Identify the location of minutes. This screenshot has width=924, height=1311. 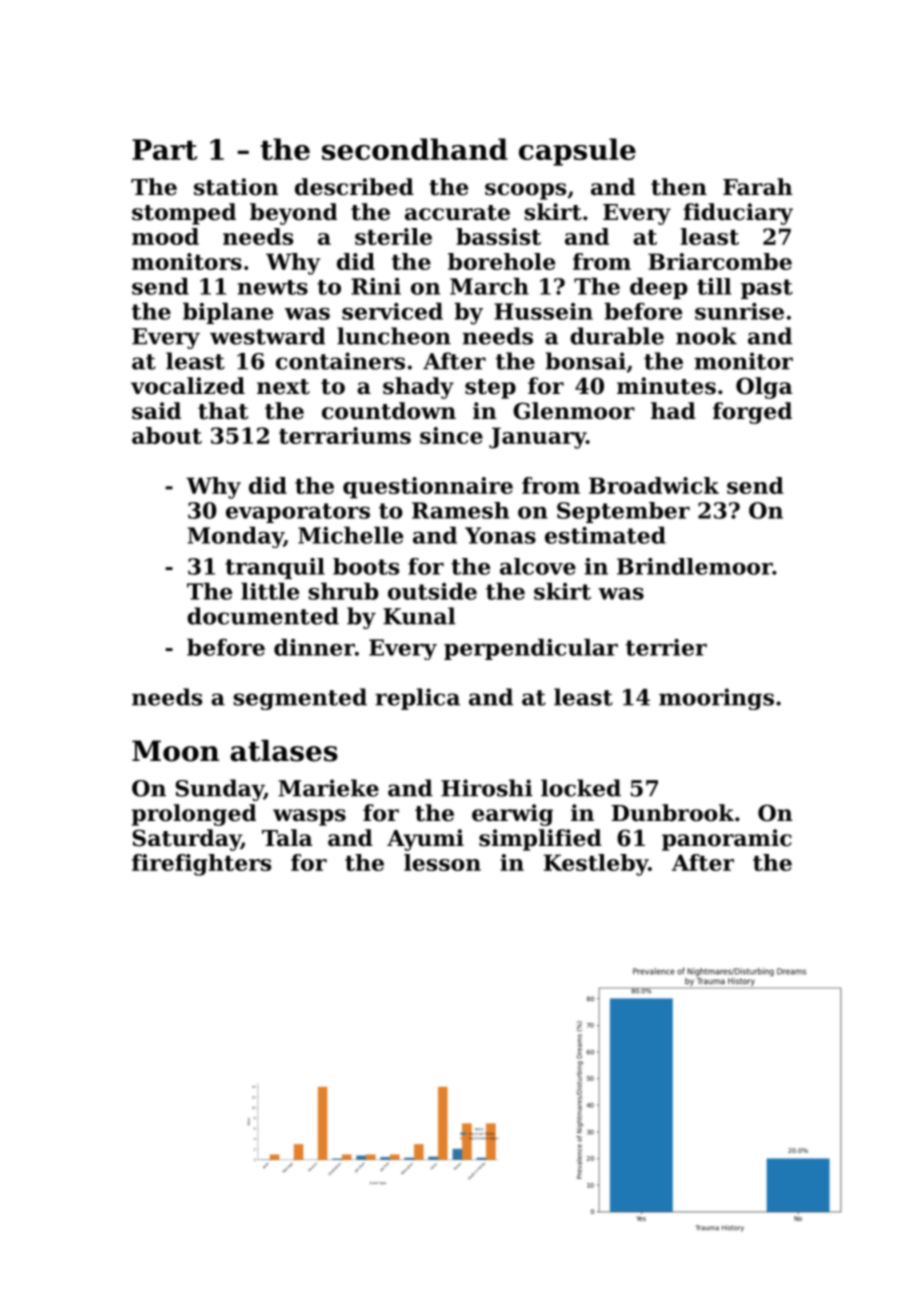
(666, 386).
